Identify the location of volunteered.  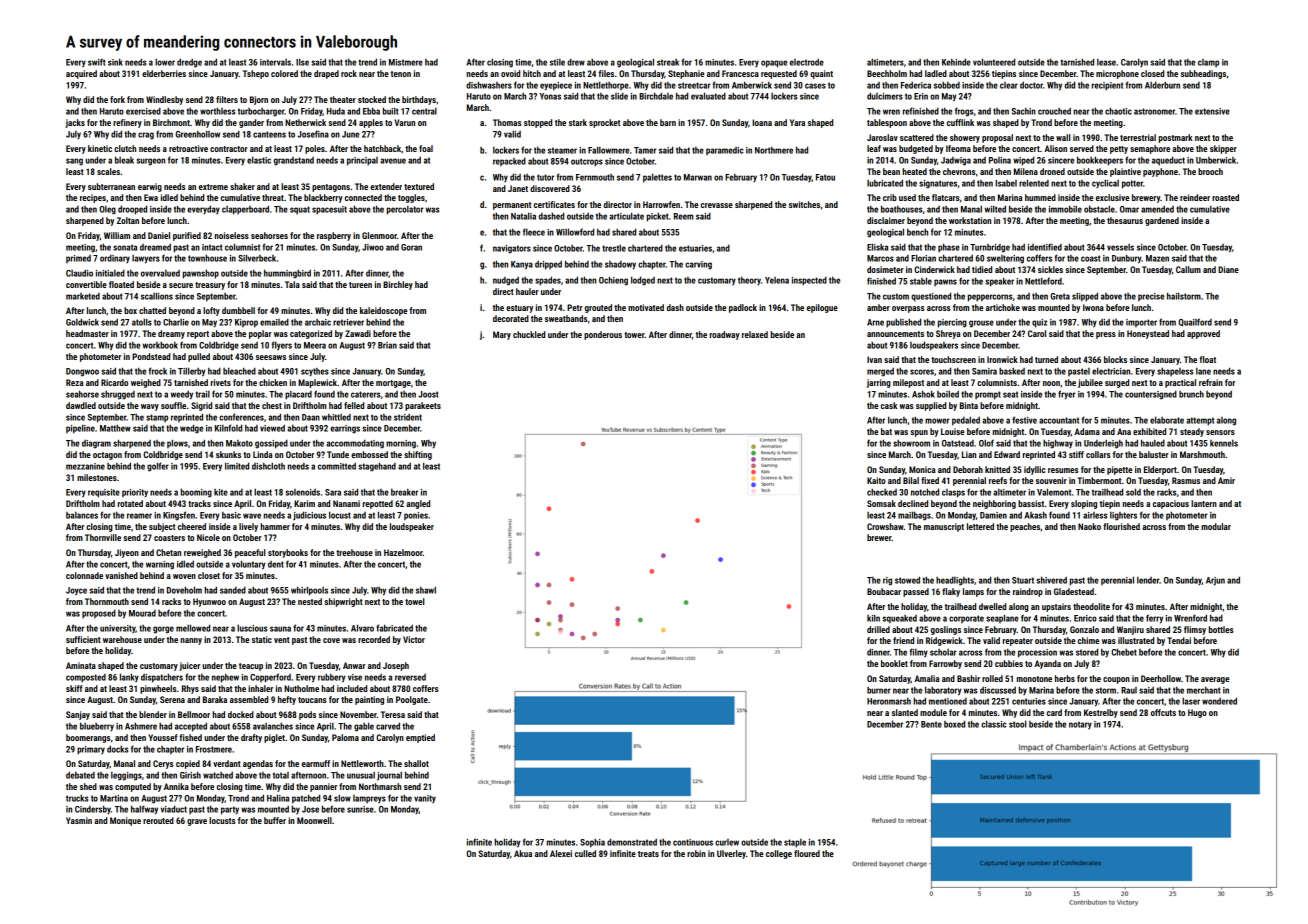
(994, 62).
